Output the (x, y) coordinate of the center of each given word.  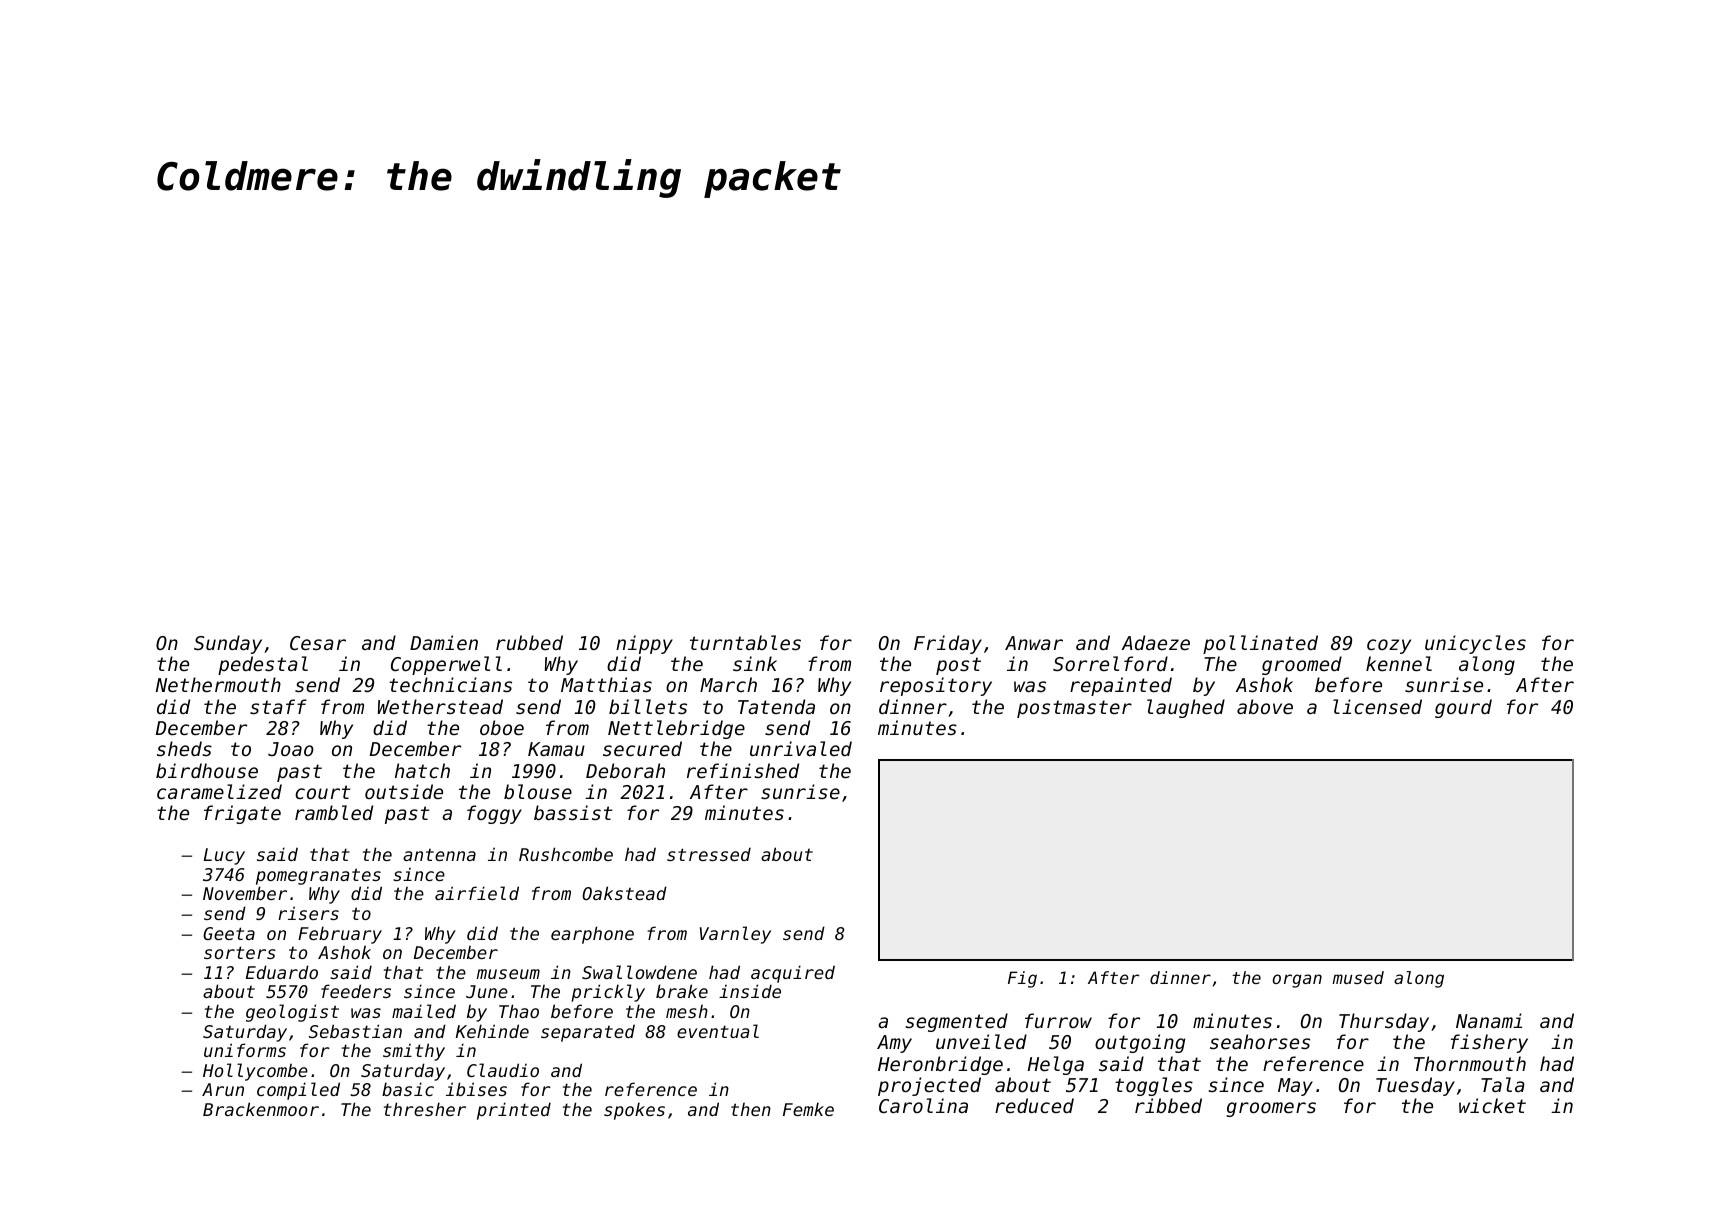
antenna (439, 855)
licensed (1377, 706)
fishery (1489, 1043)
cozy (1389, 646)
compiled (298, 1091)
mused (1358, 977)
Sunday (228, 644)
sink (755, 663)
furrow (1058, 1020)
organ (1297, 981)
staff (278, 706)
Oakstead (624, 893)
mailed (424, 1011)
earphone (592, 935)
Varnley (735, 935)
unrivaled (801, 748)
